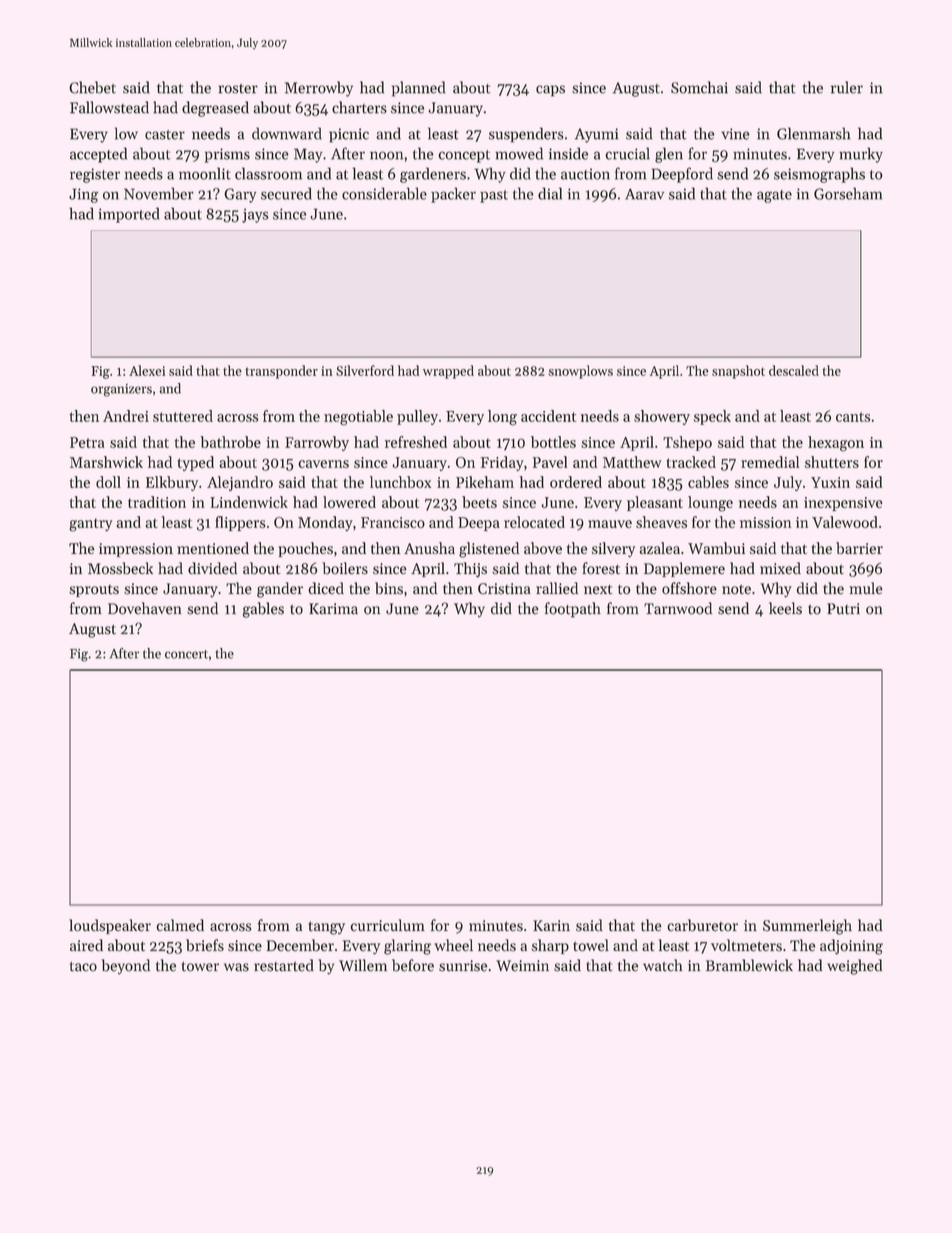 Image resolution: width=952 pixels, height=1233 pixels. What do you see at coordinates (136, 550) in the screenshot?
I see `impression` at bounding box center [136, 550].
